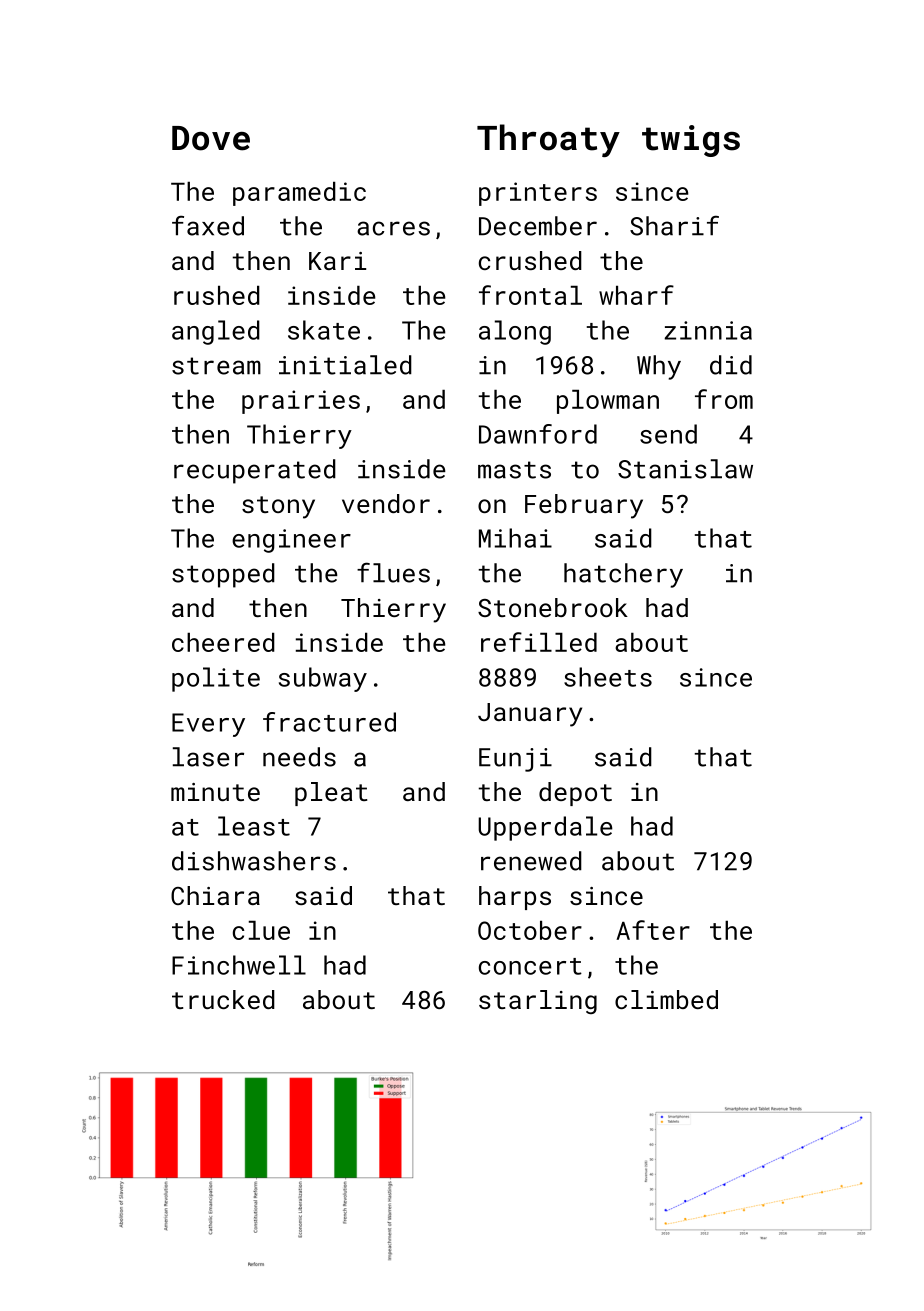 The height and width of the screenshot is (1311, 924). Describe the element at coordinates (329, 722) in the screenshot. I see `fractured` at that location.
